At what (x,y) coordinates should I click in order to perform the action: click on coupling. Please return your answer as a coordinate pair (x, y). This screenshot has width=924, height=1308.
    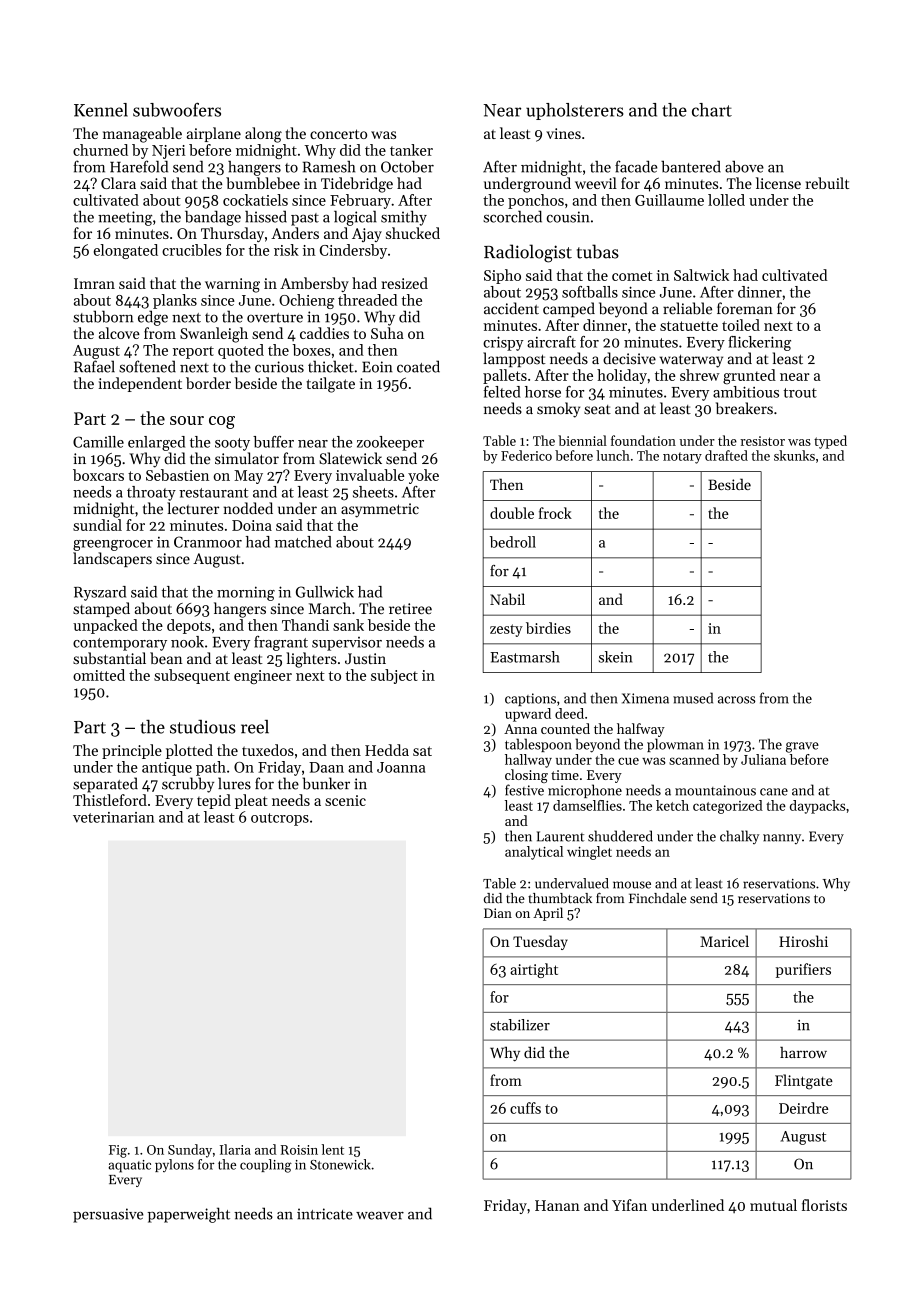
    Looking at the image, I should click on (266, 1166).
